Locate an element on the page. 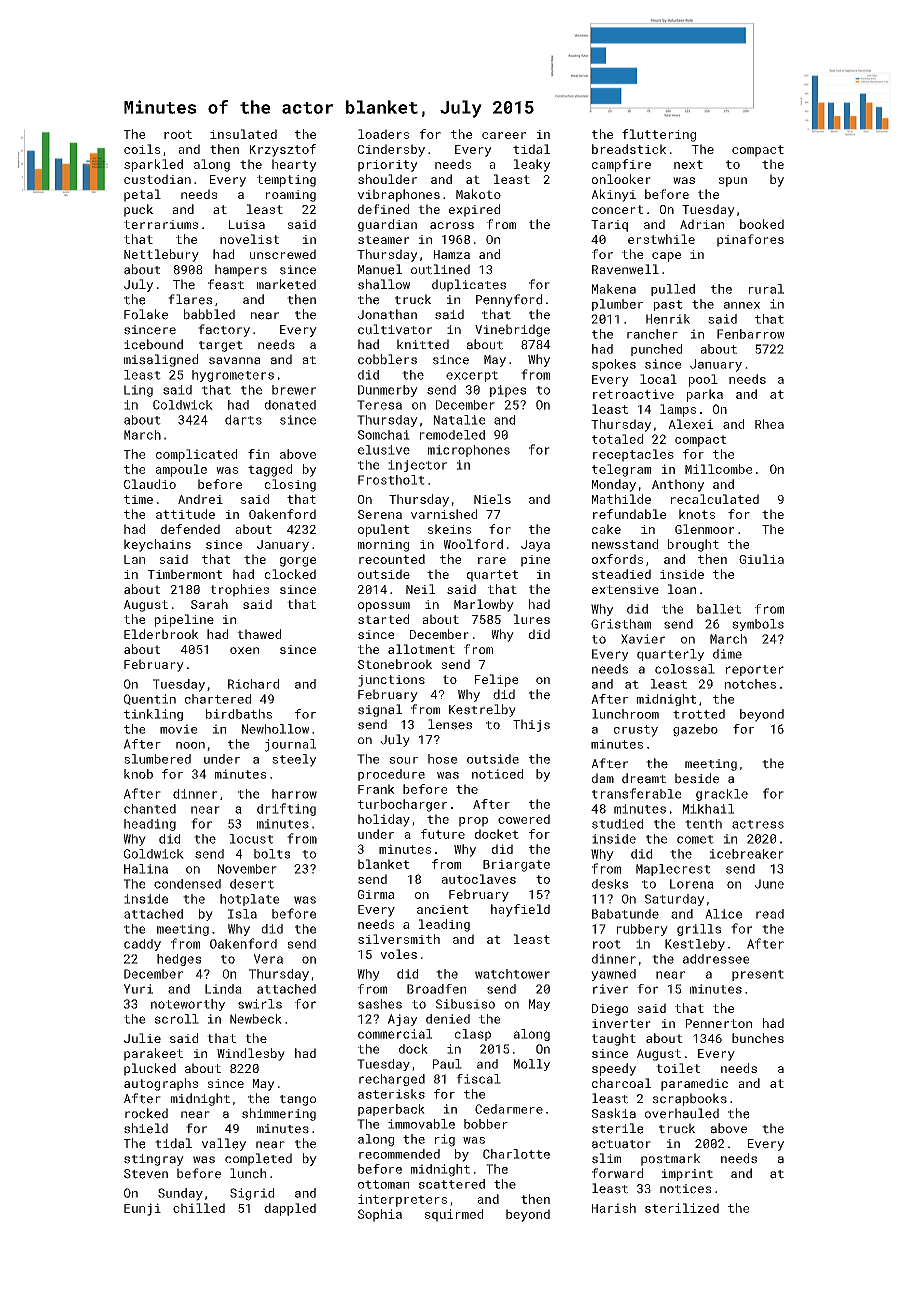  hygrometers is located at coordinates (233, 376).
